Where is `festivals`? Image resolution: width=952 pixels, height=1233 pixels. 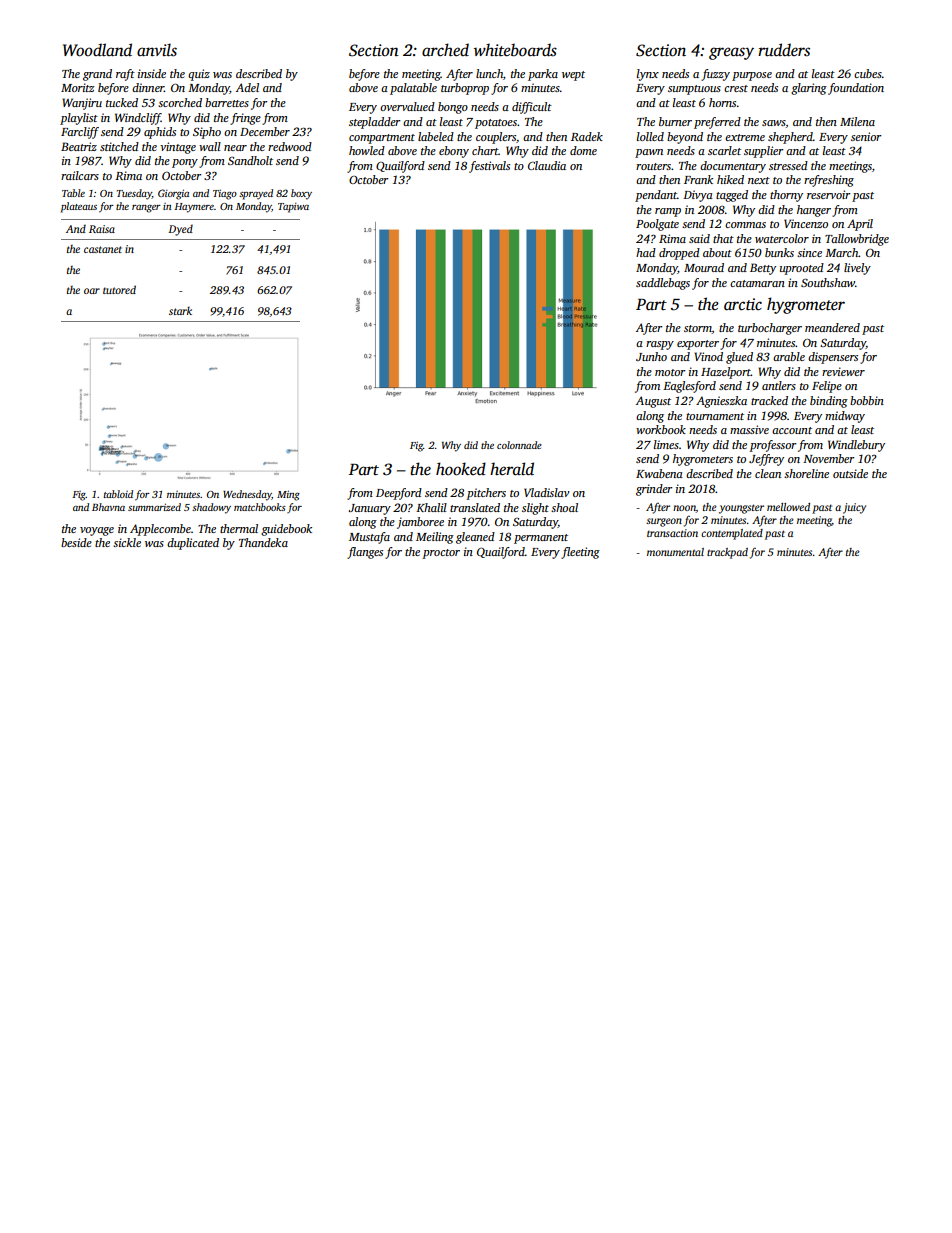
festivals is located at coordinates (489, 167).
